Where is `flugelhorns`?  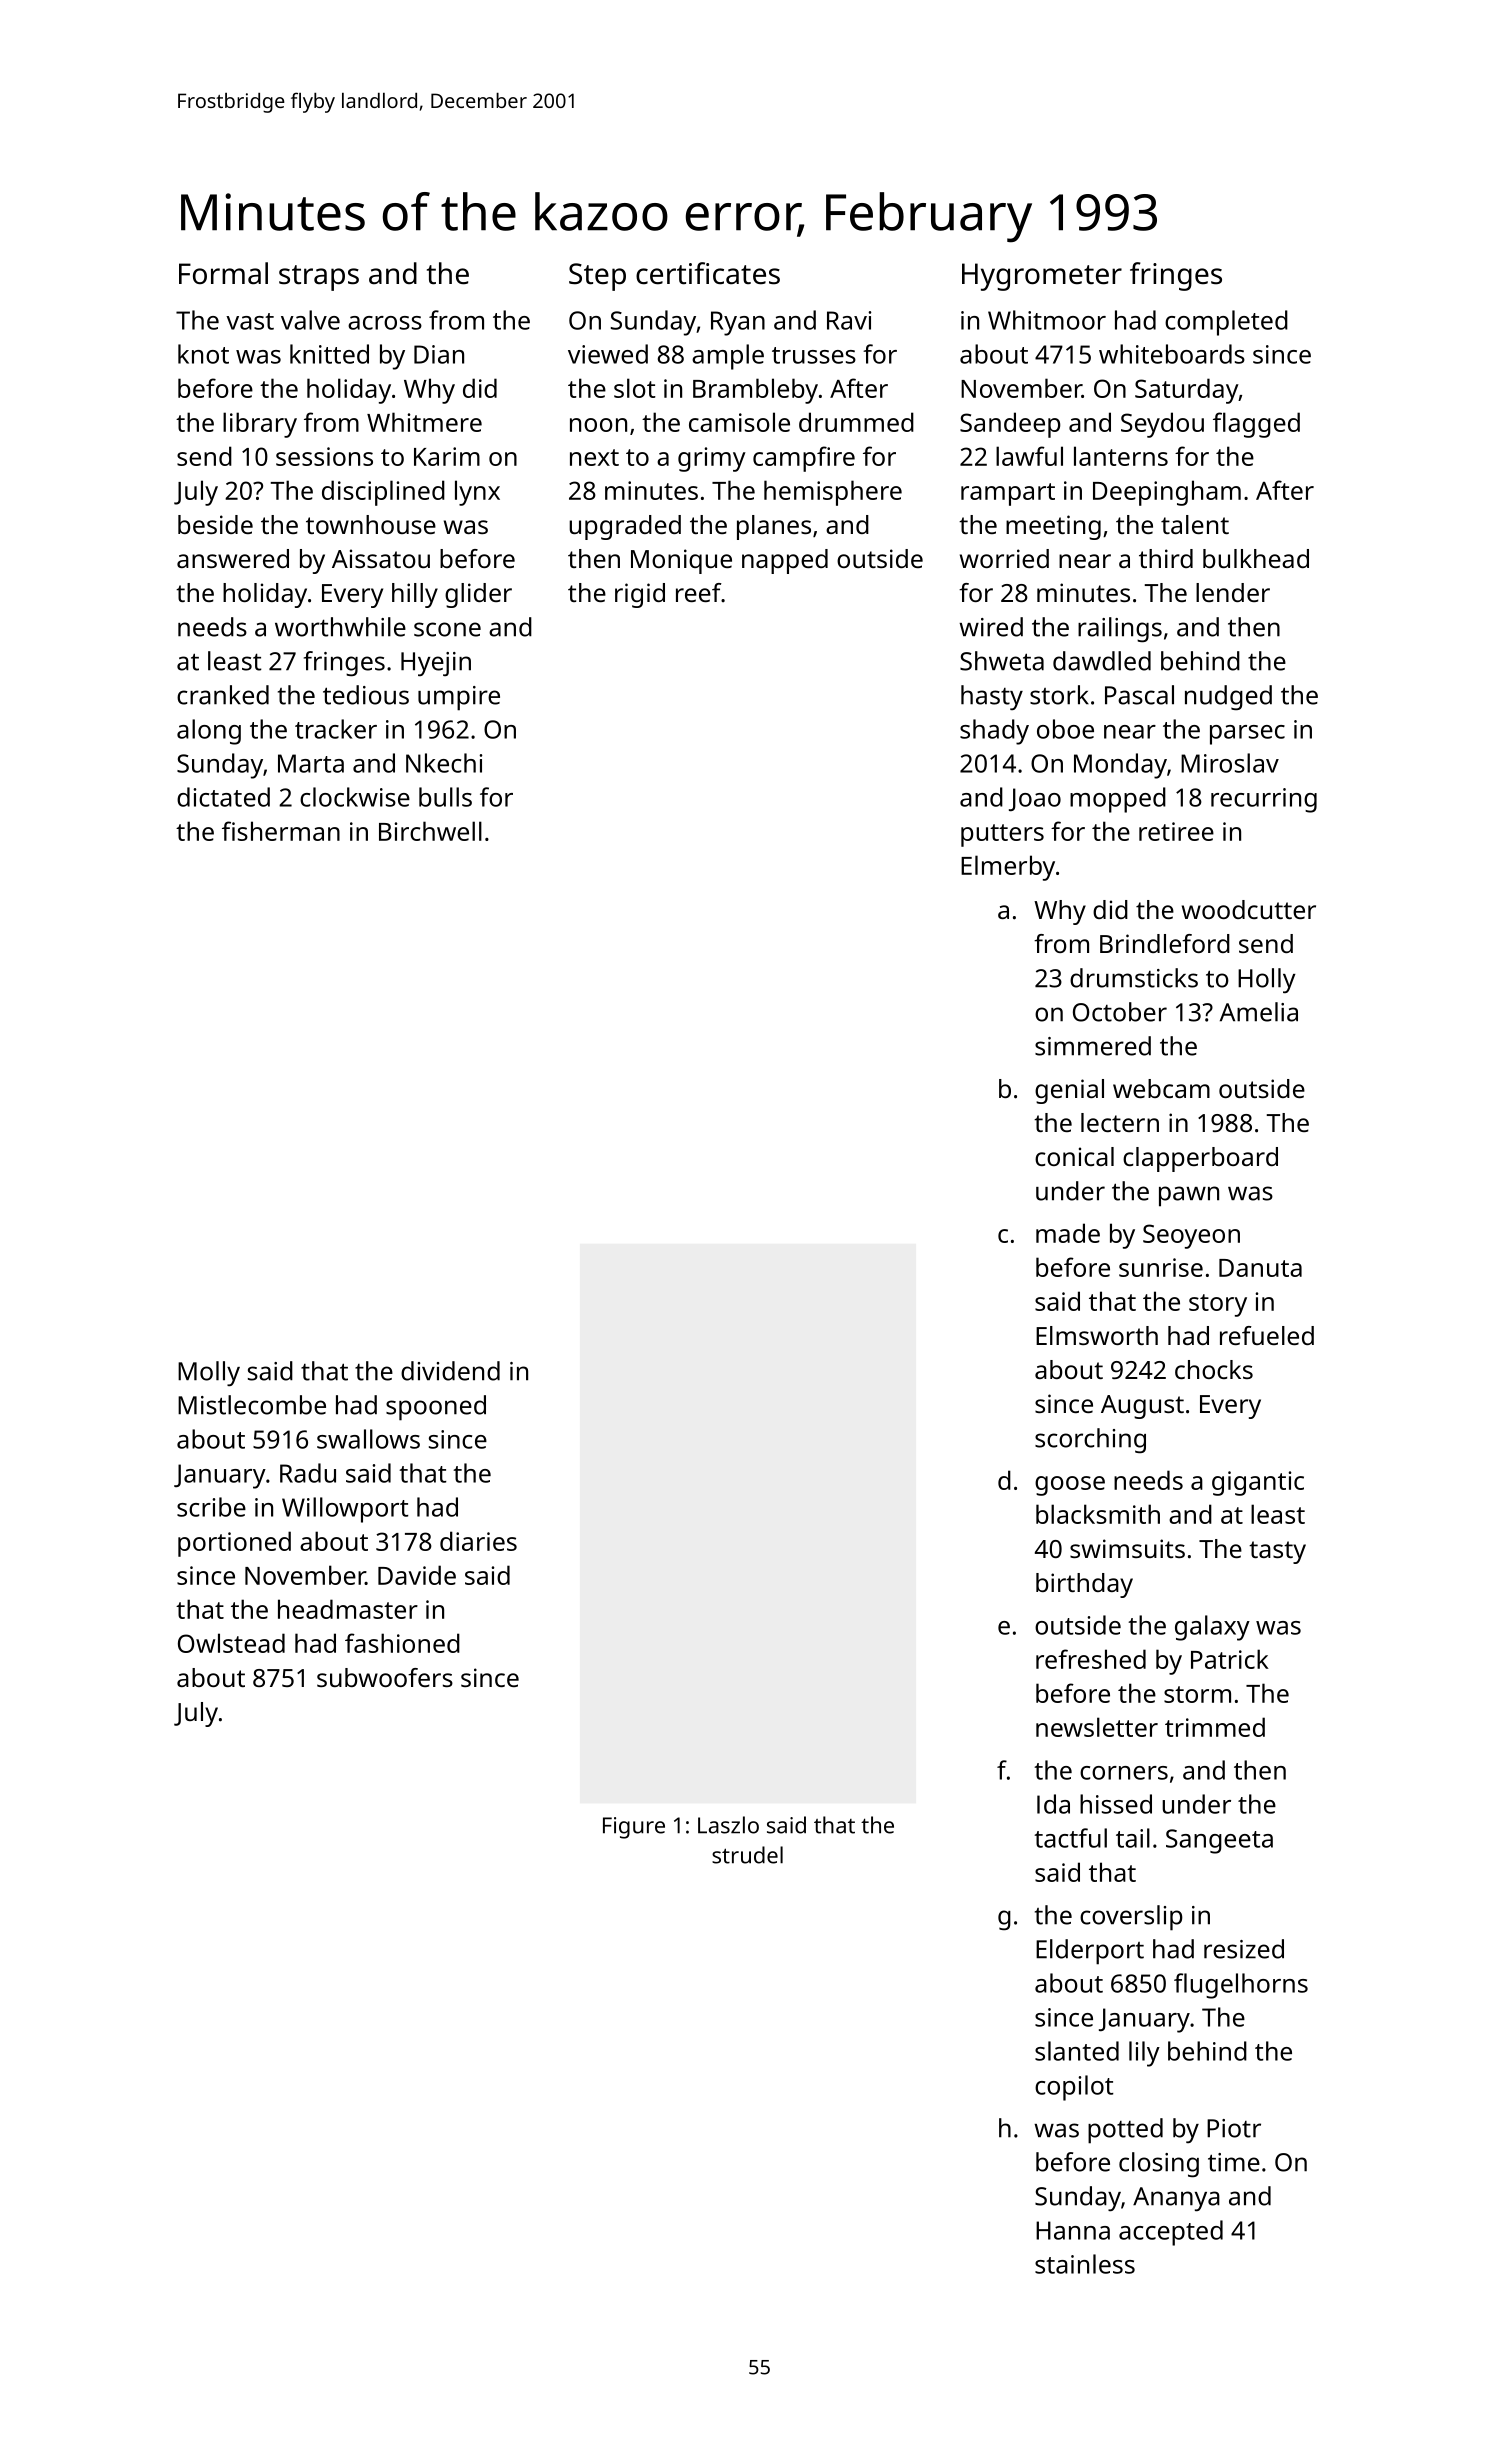
flugelhorns is located at coordinates (1241, 1986).
